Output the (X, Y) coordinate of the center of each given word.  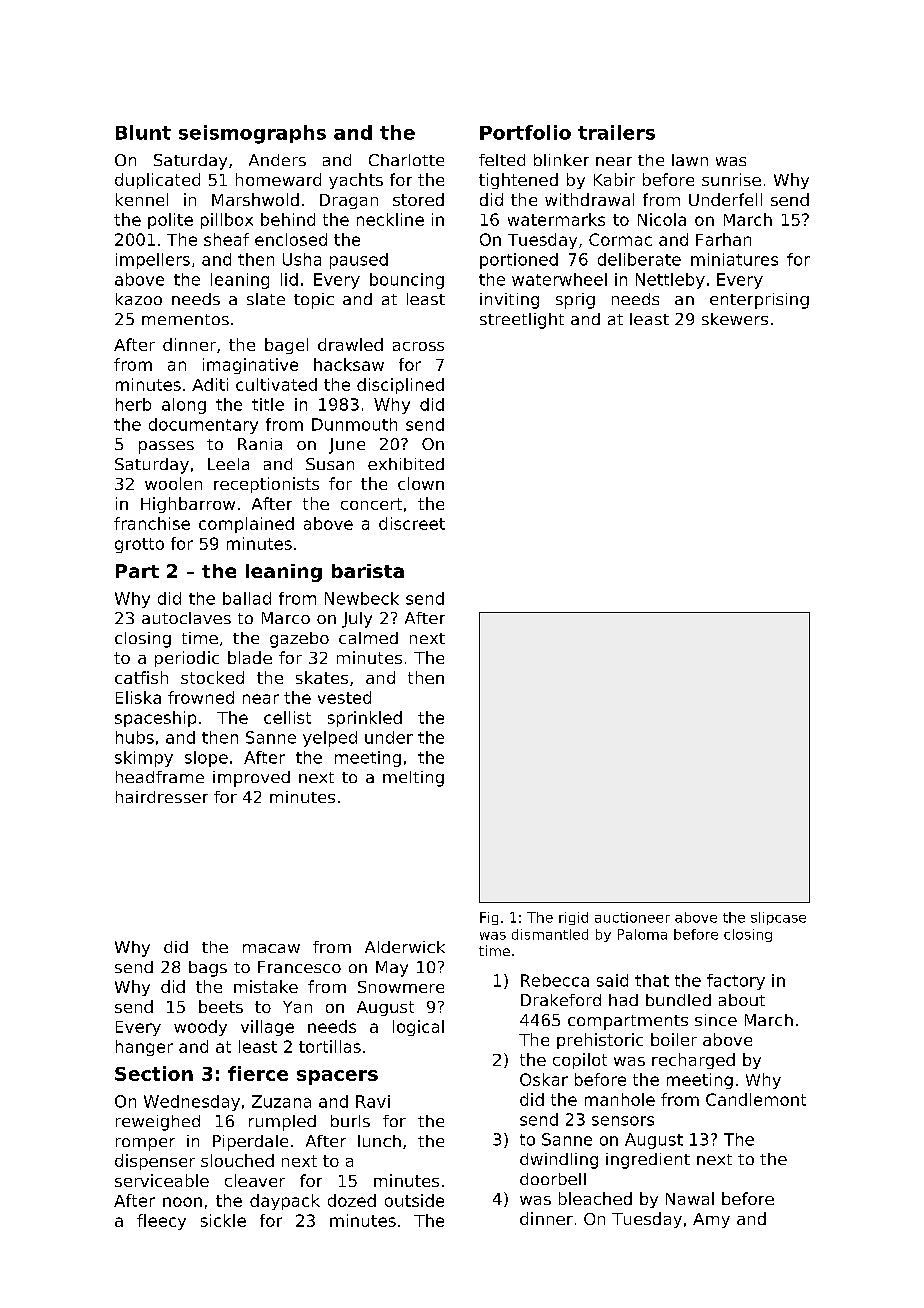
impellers (153, 261)
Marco (286, 618)
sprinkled (365, 719)
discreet (412, 523)
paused (359, 261)
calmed (368, 638)
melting (413, 779)
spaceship (155, 719)
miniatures (734, 259)
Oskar (544, 1079)
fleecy (161, 1222)
